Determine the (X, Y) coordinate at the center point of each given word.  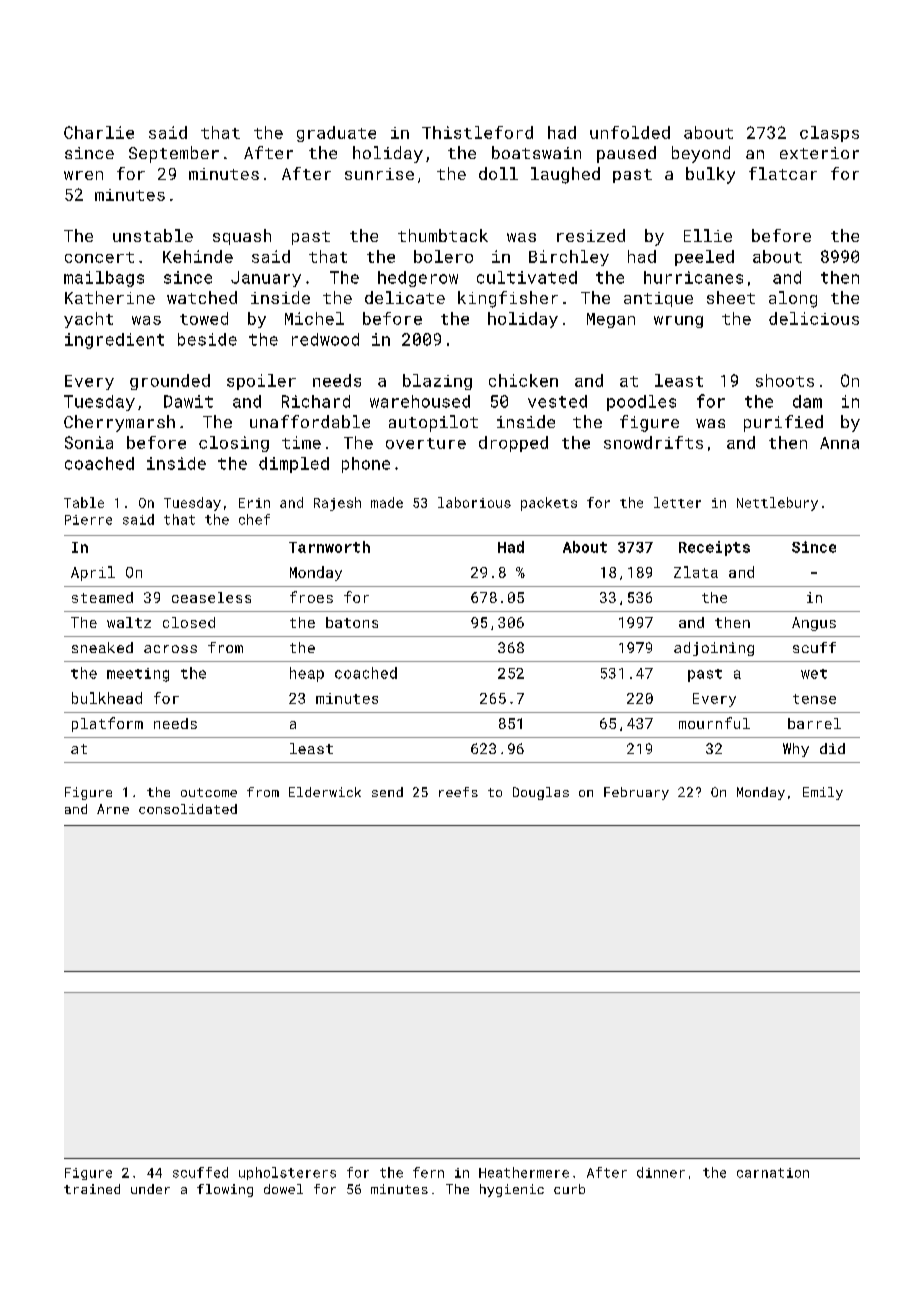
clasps (829, 134)
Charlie (99, 132)
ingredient (114, 341)
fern (428, 1172)
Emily (823, 793)
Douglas (541, 793)
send (387, 792)
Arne (113, 809)
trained (92, 1189)
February (636, 793)
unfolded (630, 132)
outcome (209, 792)
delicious (814, 318)
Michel (314, 318)
